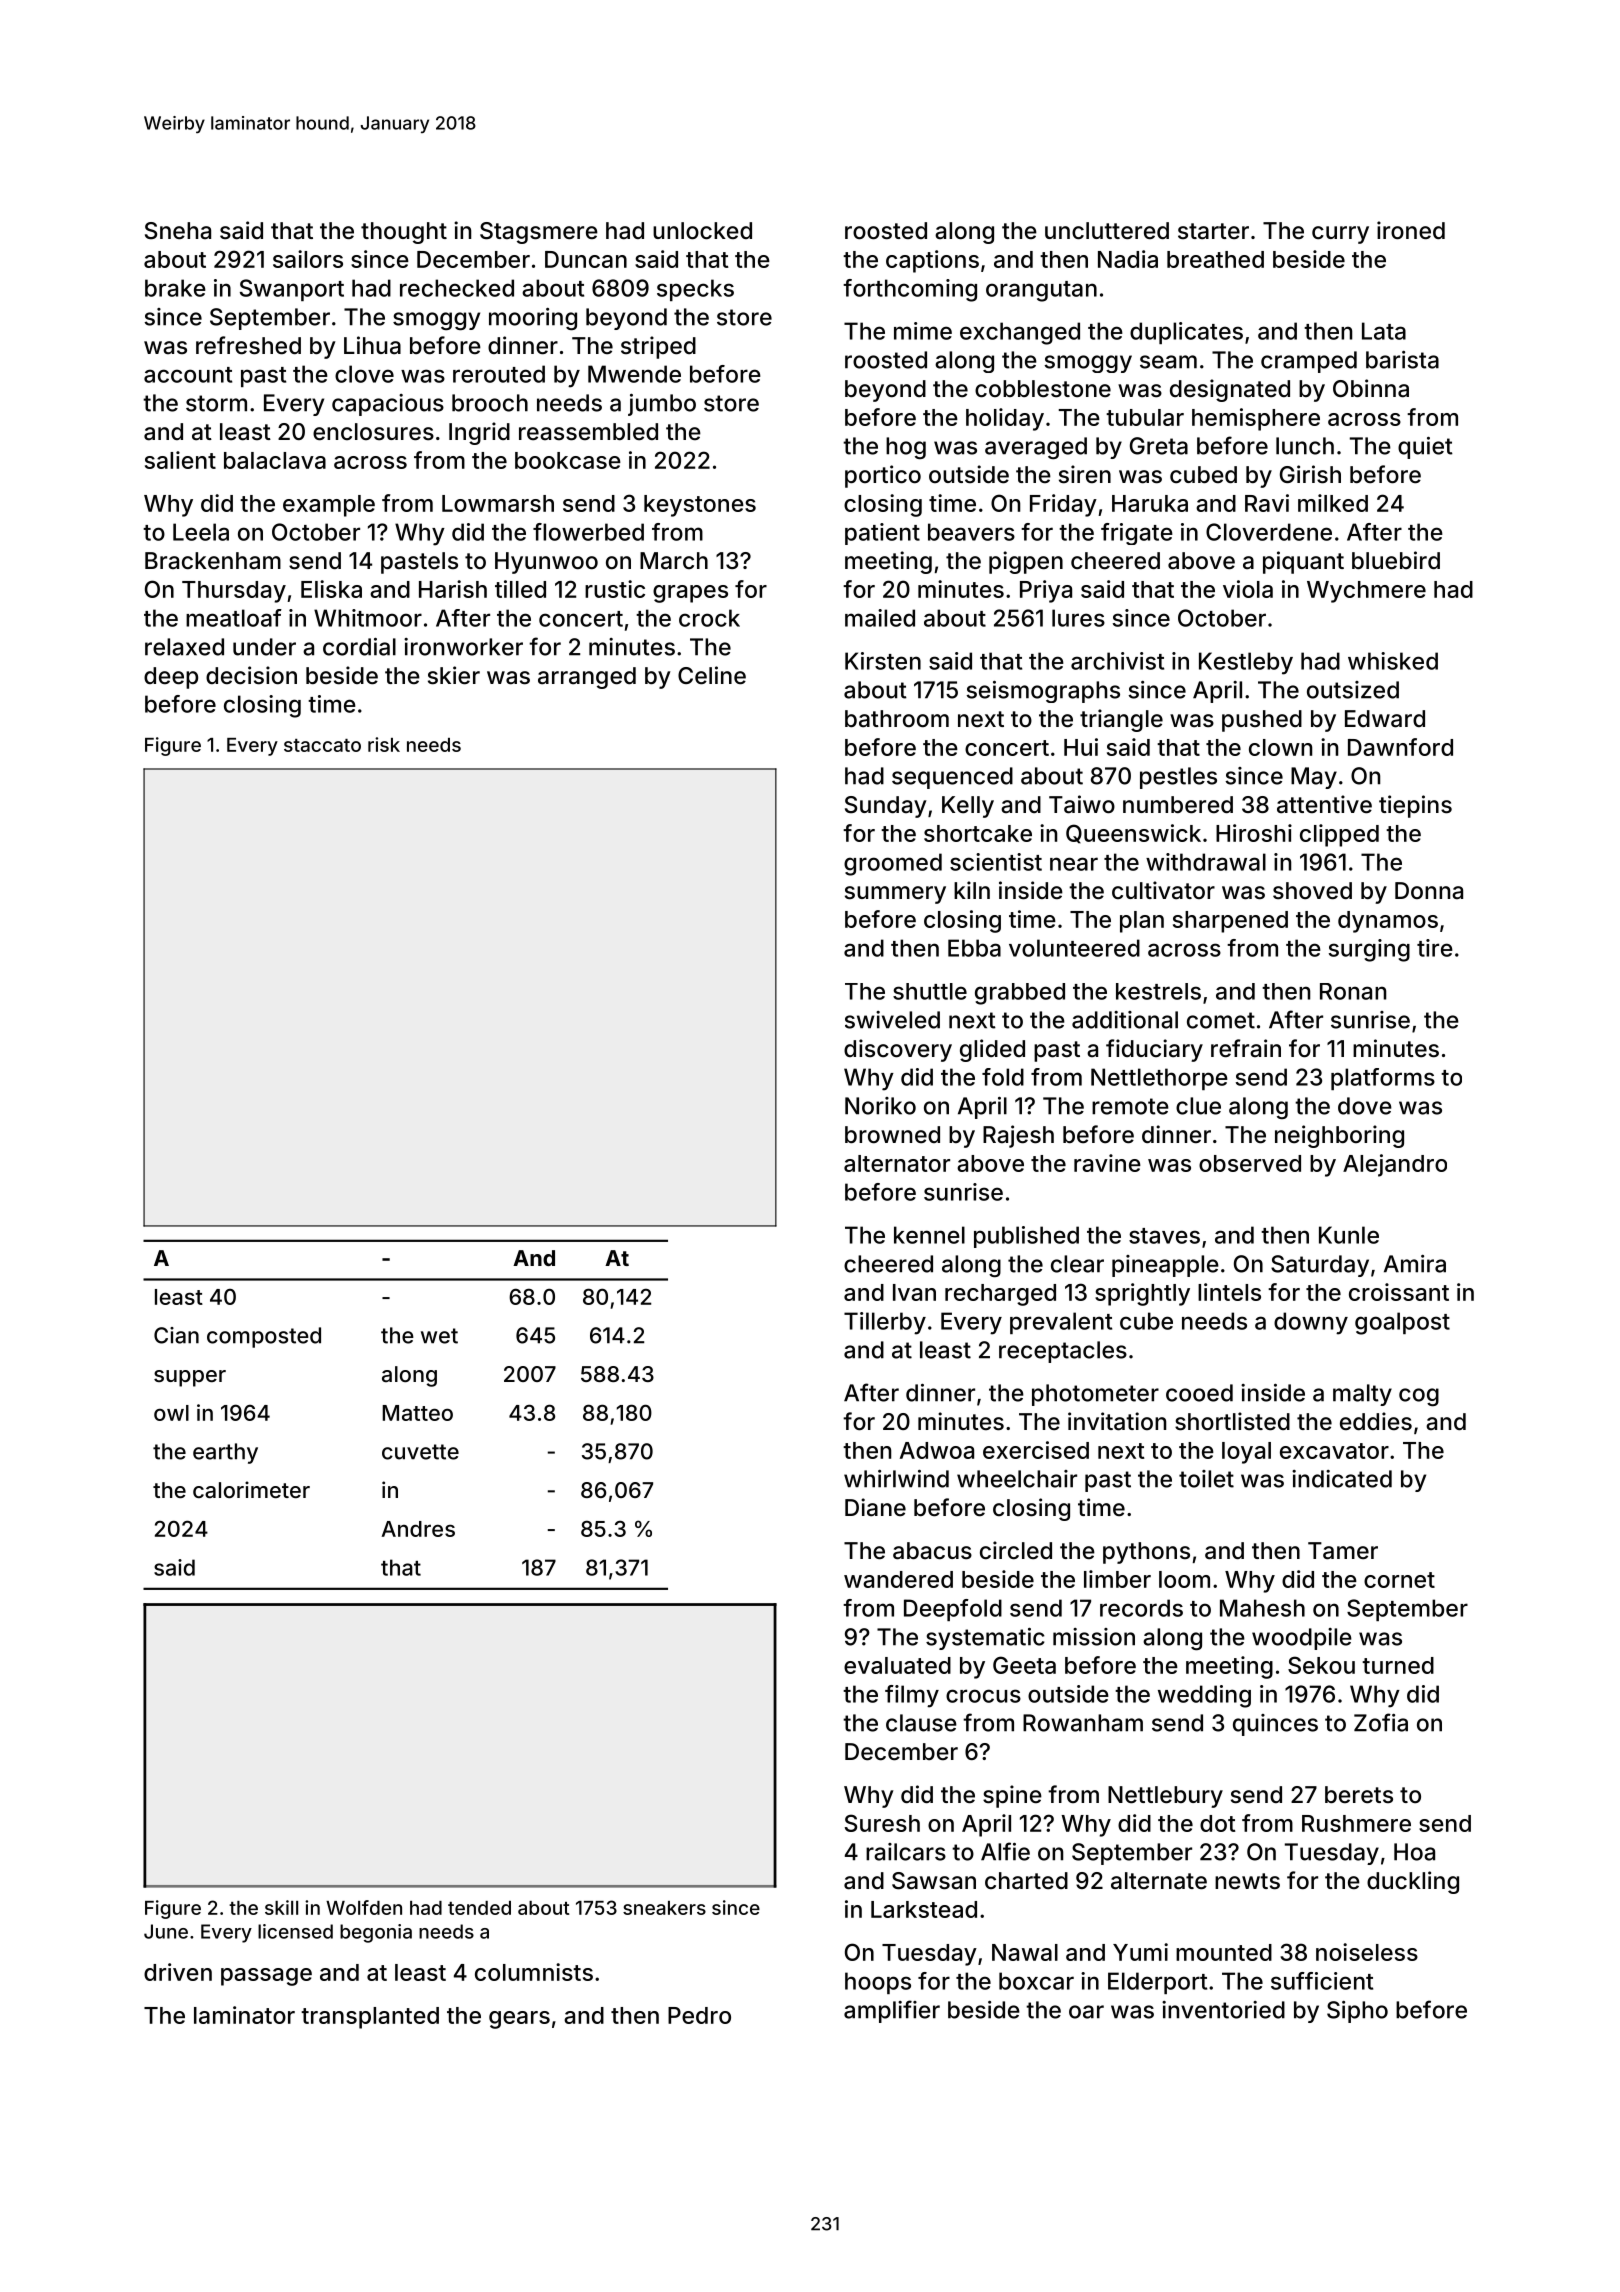 This screenshot has width=1620, height=2292. Describe the element at coordinates (880, 1106) in the screenshot. I see `Noriko` at that location.
